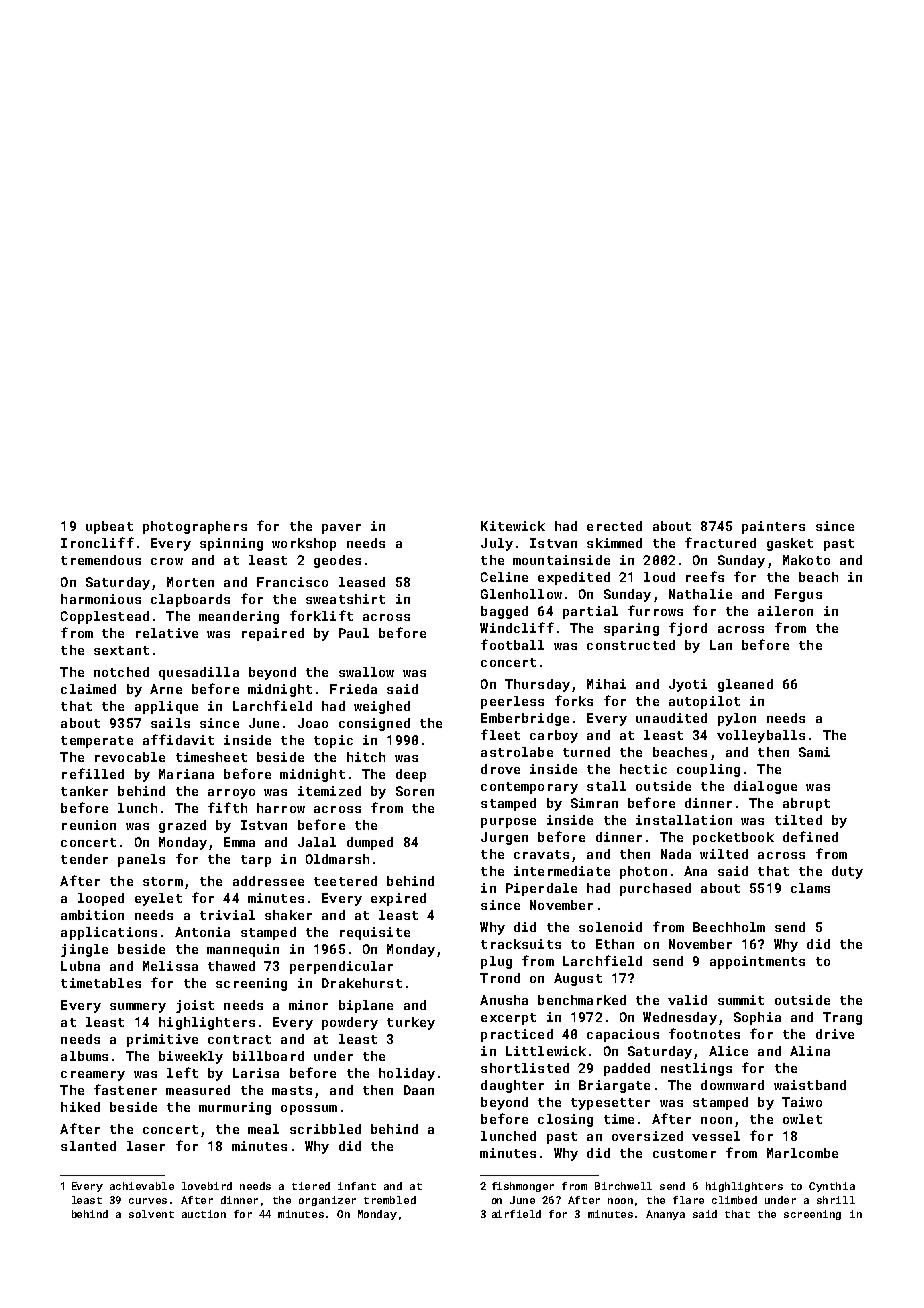 This document has height=1308, width=924. Describe the element at coordinates (158, 899) in the document. I see `eyelet` at that location.
